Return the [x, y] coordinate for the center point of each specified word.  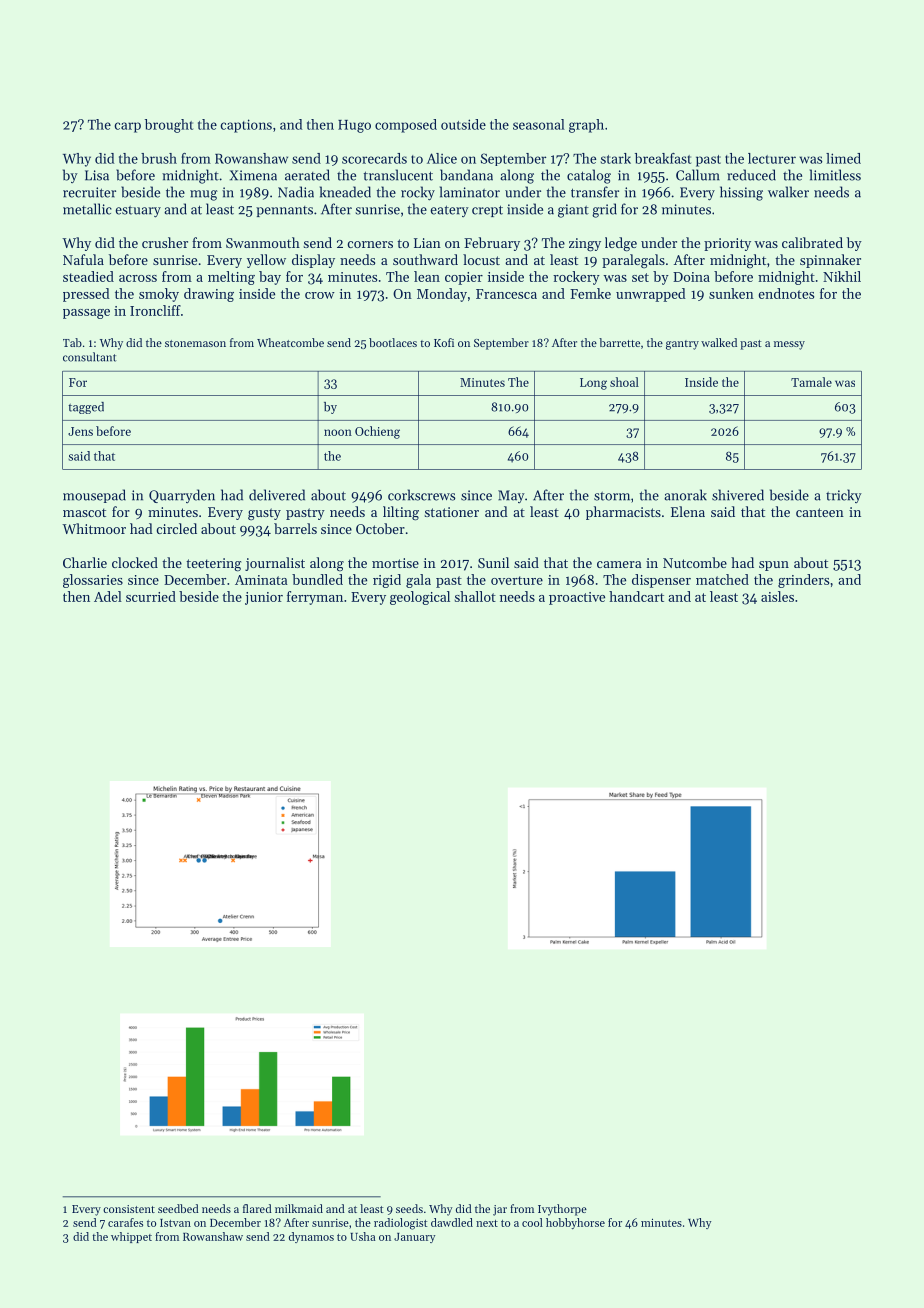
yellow [266, 261]
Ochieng [377, 432]
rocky [418, 193]
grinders [803, 581]
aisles [777, 596]
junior [264, 598]
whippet [131, 1237]
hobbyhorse [575, 1223]
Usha [363, 1236]
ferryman [315, 598]
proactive [577, 598]
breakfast [663, 158]
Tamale [811, 382]
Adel [108, 596]
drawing [209, 295]
